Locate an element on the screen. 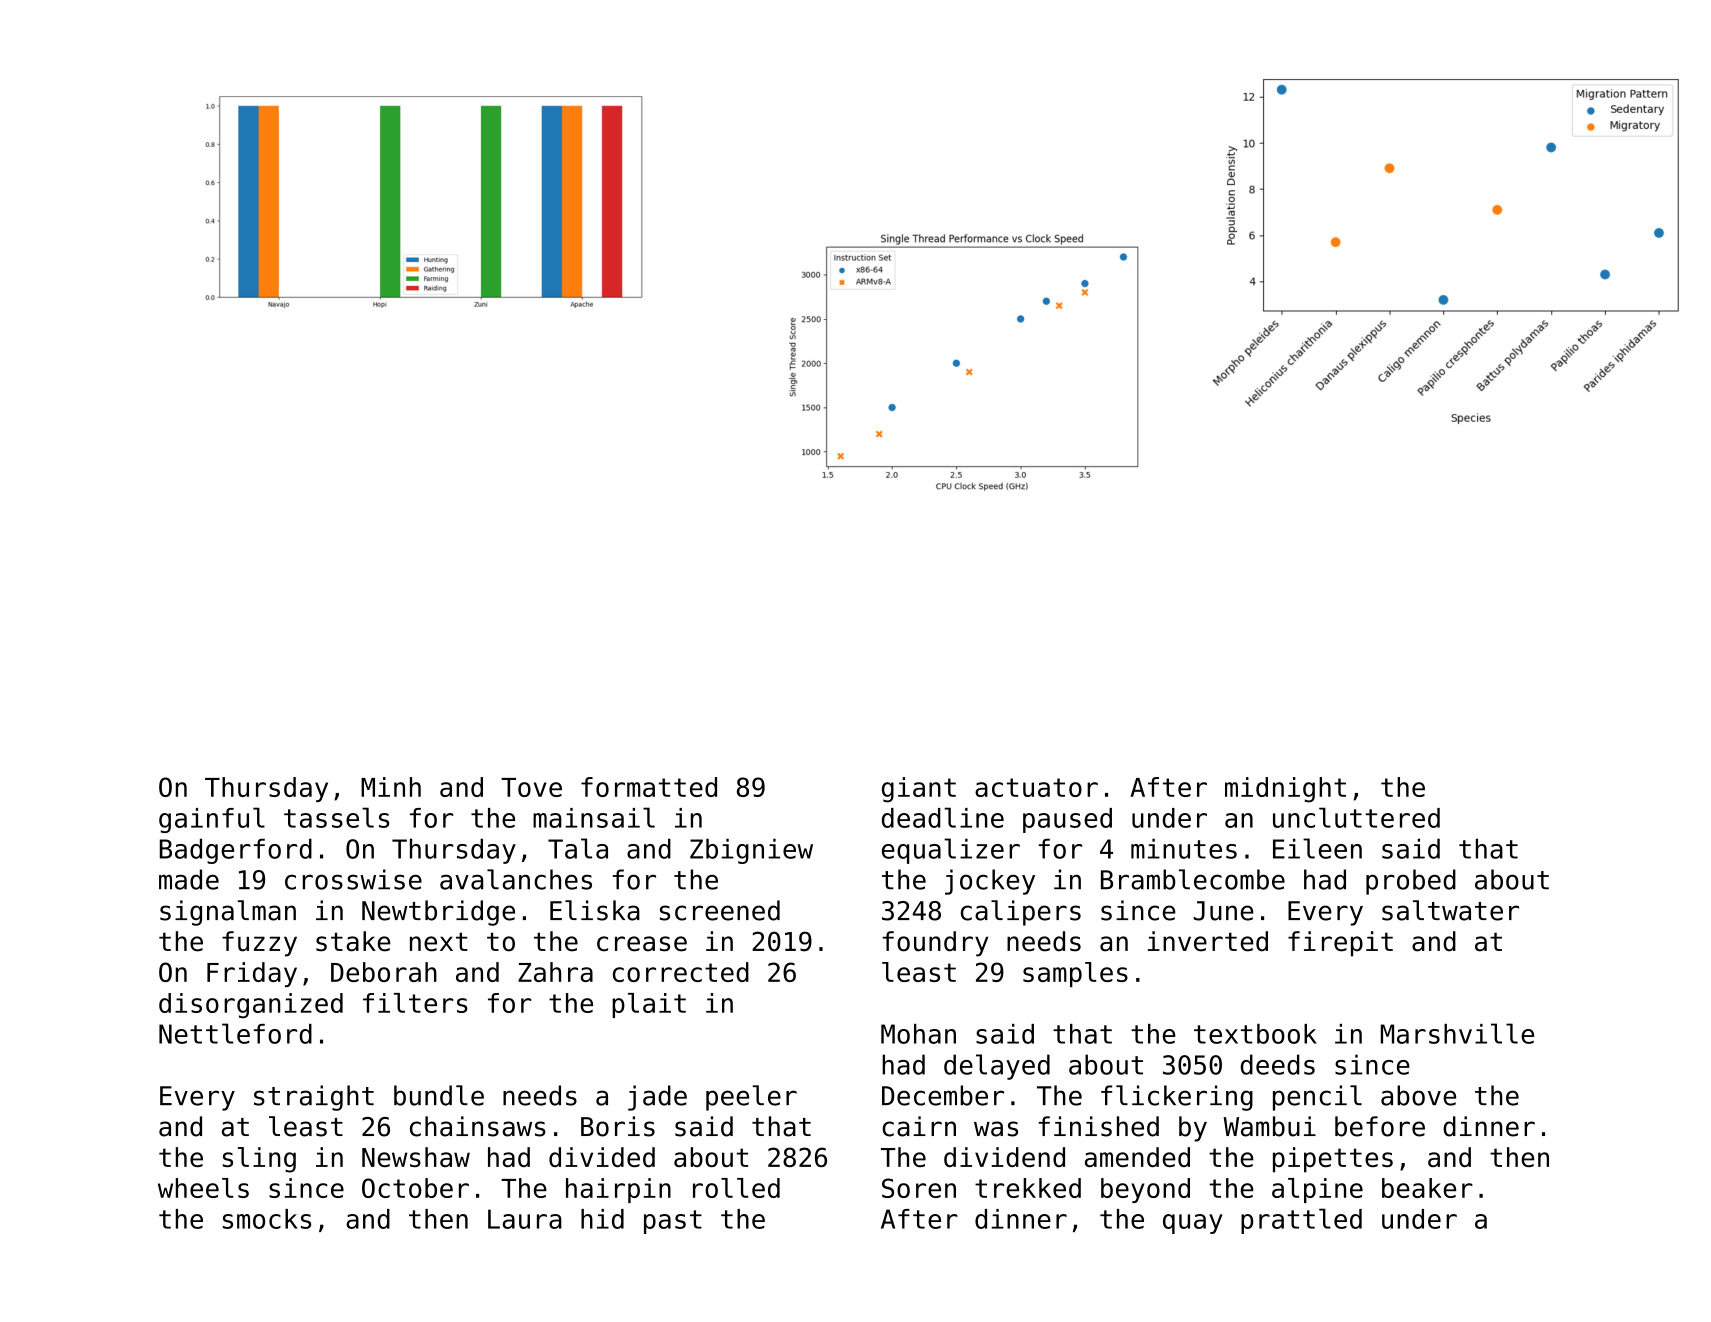 The height and width of the screenshot is (1322, 1711). beaker is located at coordinates (1427, 1188).
